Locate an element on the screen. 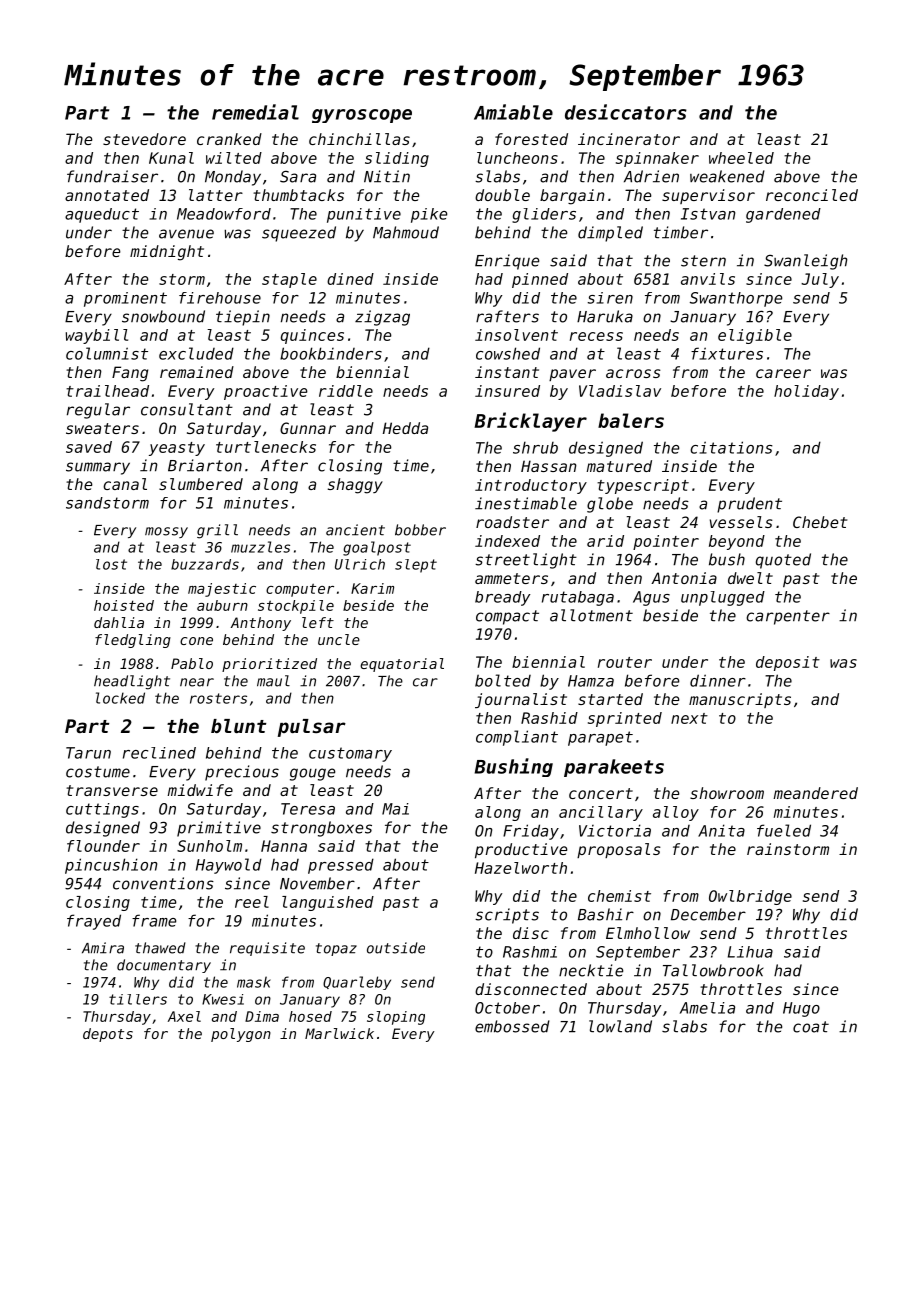 The width and height of the screenshot is (924, 1308). reconciled is located at coordinates (812, 195).
